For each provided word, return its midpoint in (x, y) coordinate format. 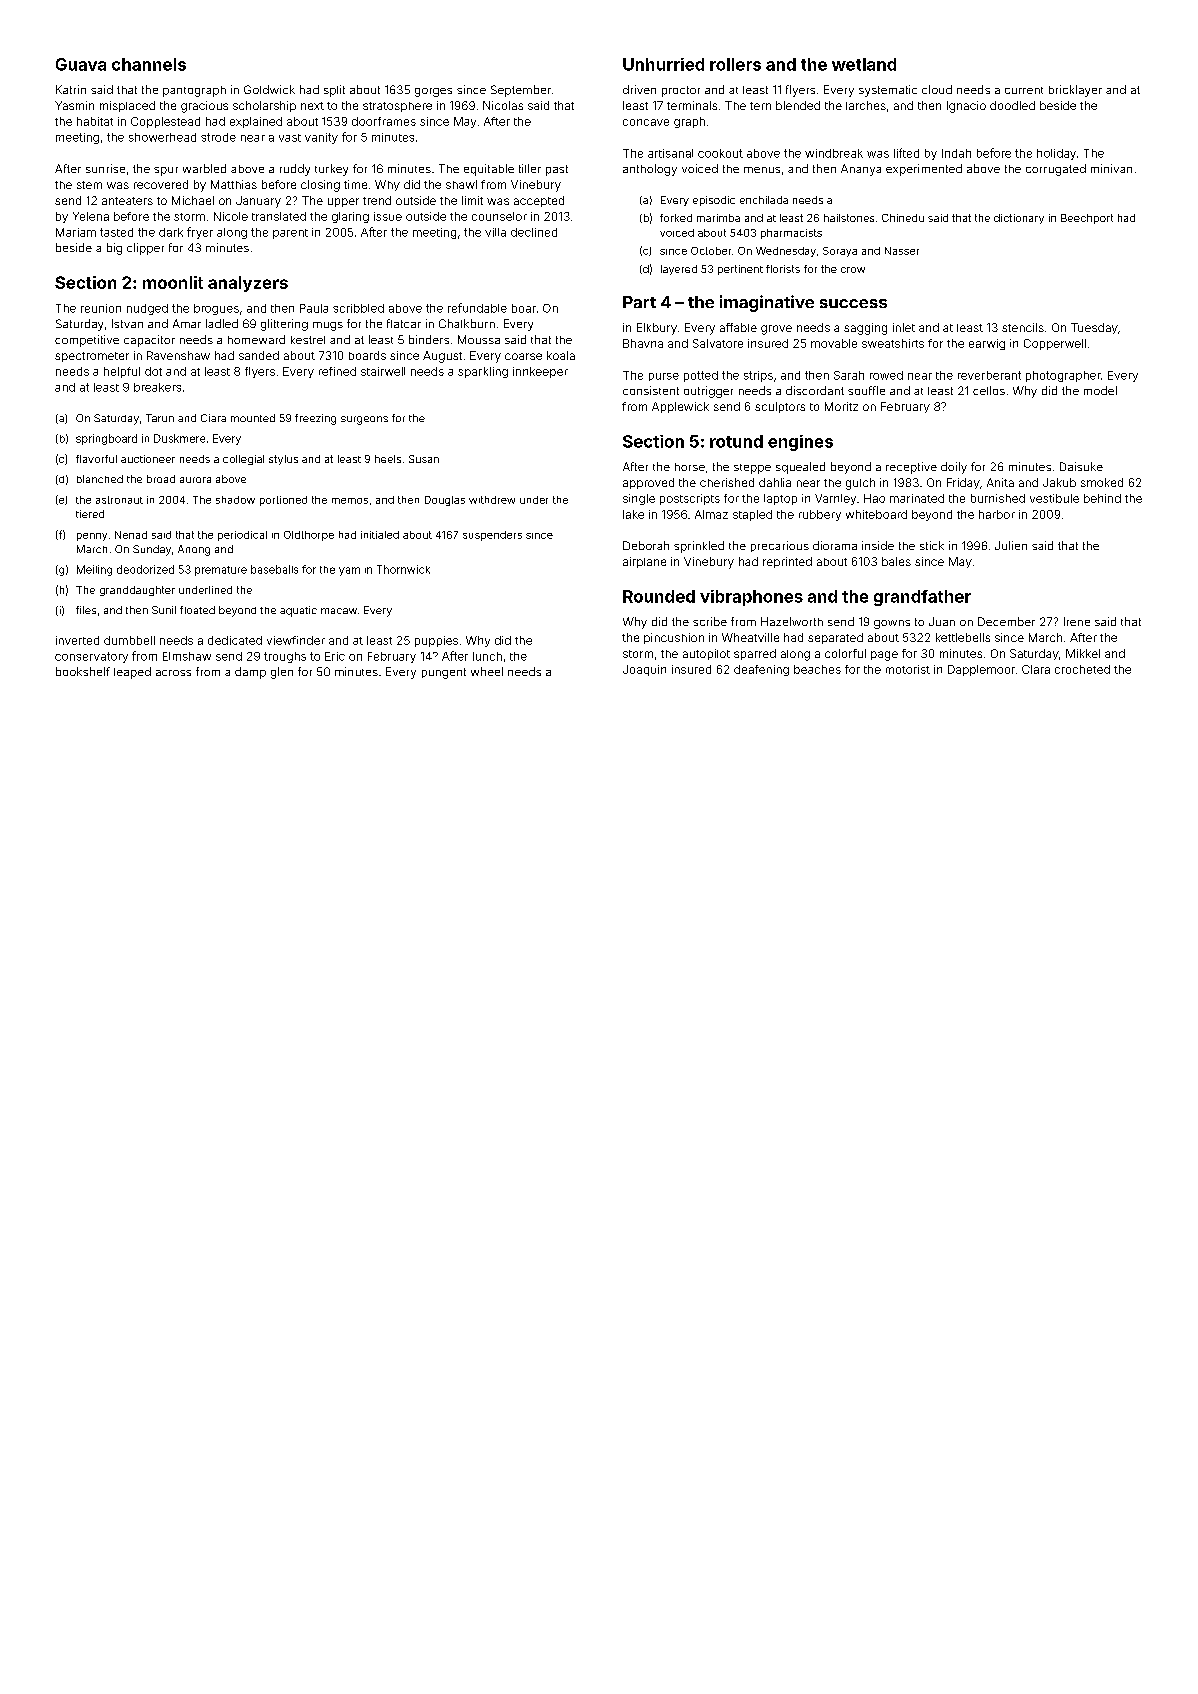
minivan (1111, 168)
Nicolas (503, 105)
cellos (989, 390)
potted (701, 376)
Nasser (902, 251)
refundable (477, 308)
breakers (157, 387)
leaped (132, 673)
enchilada (764, 200)
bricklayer (1075, 91)
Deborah (646, 545)
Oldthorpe (309, 536)
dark (171, 232)
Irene (1077, 621)
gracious (204, 107)
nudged (147, 309)
